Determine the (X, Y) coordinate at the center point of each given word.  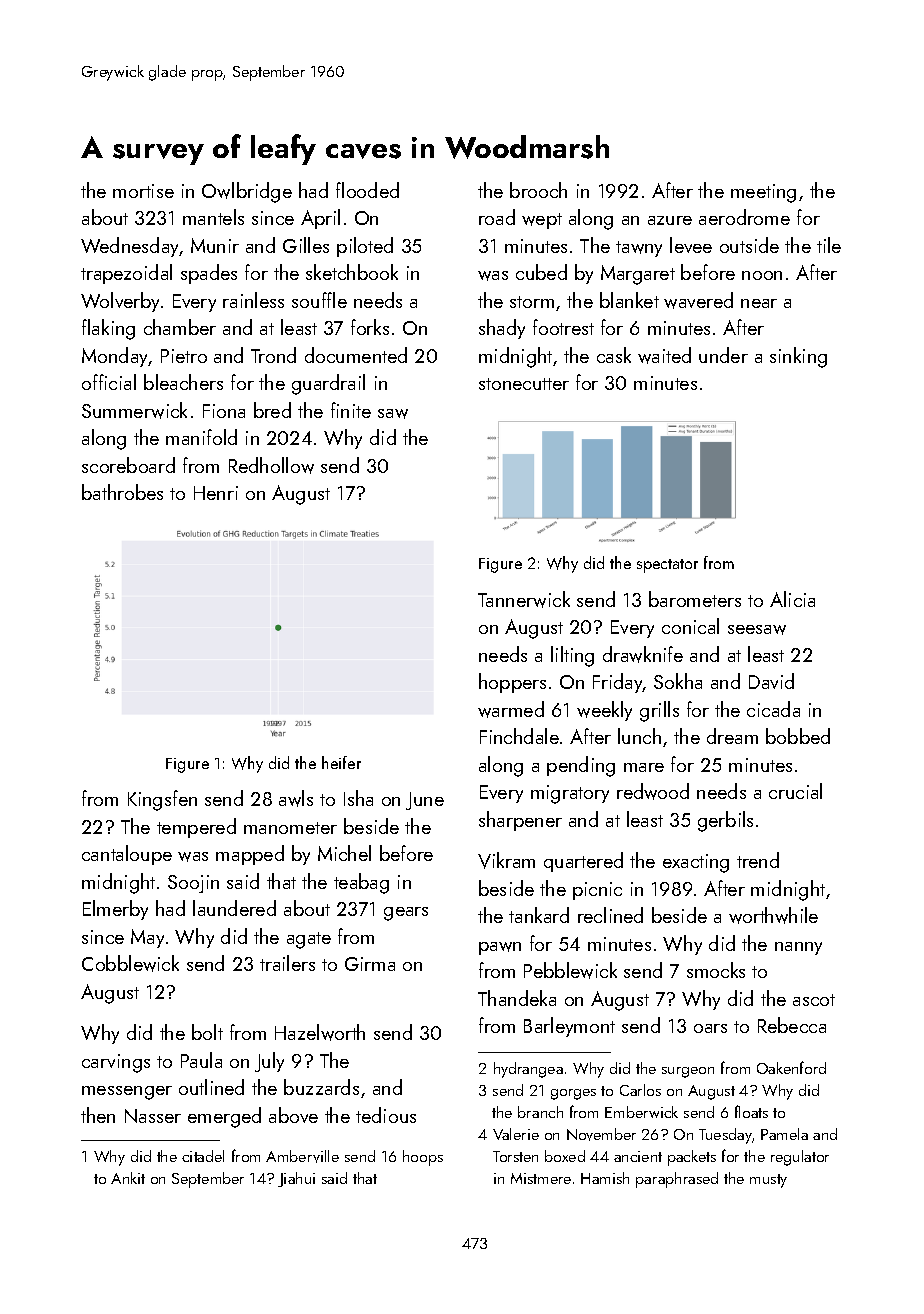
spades (209, 274)
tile (829, 245)
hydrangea (528, 1070)
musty (768, 1181)
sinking (798, 357)
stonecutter (524, 384)
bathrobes (122, 492)
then (98, 1115)
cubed (541, 272)
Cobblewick (130, 963)
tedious (386, 1115)
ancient (638, 1156)
